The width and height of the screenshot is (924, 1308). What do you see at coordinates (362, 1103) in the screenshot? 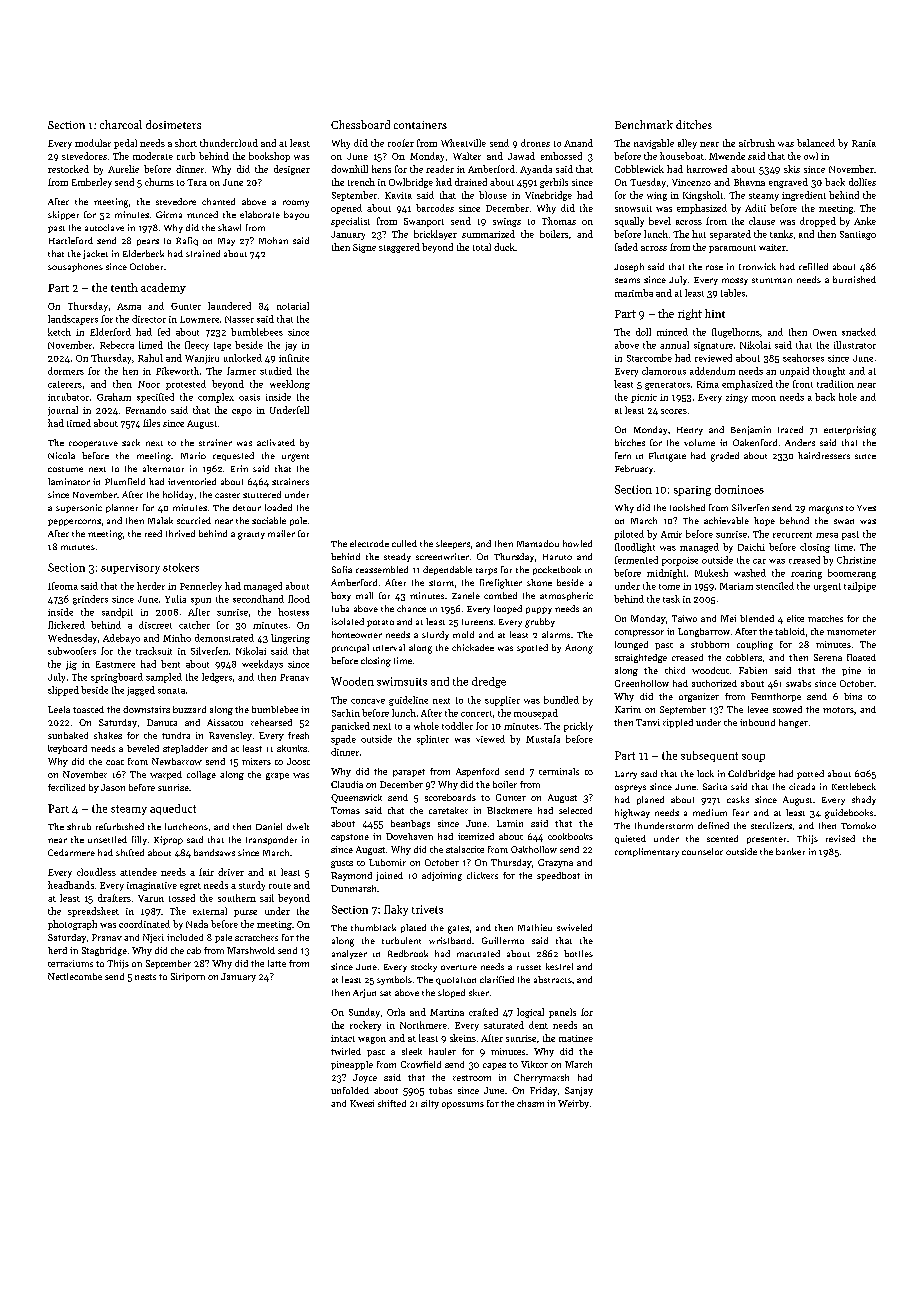
I see `Kwesi` at bounding box center [362, 1103].
